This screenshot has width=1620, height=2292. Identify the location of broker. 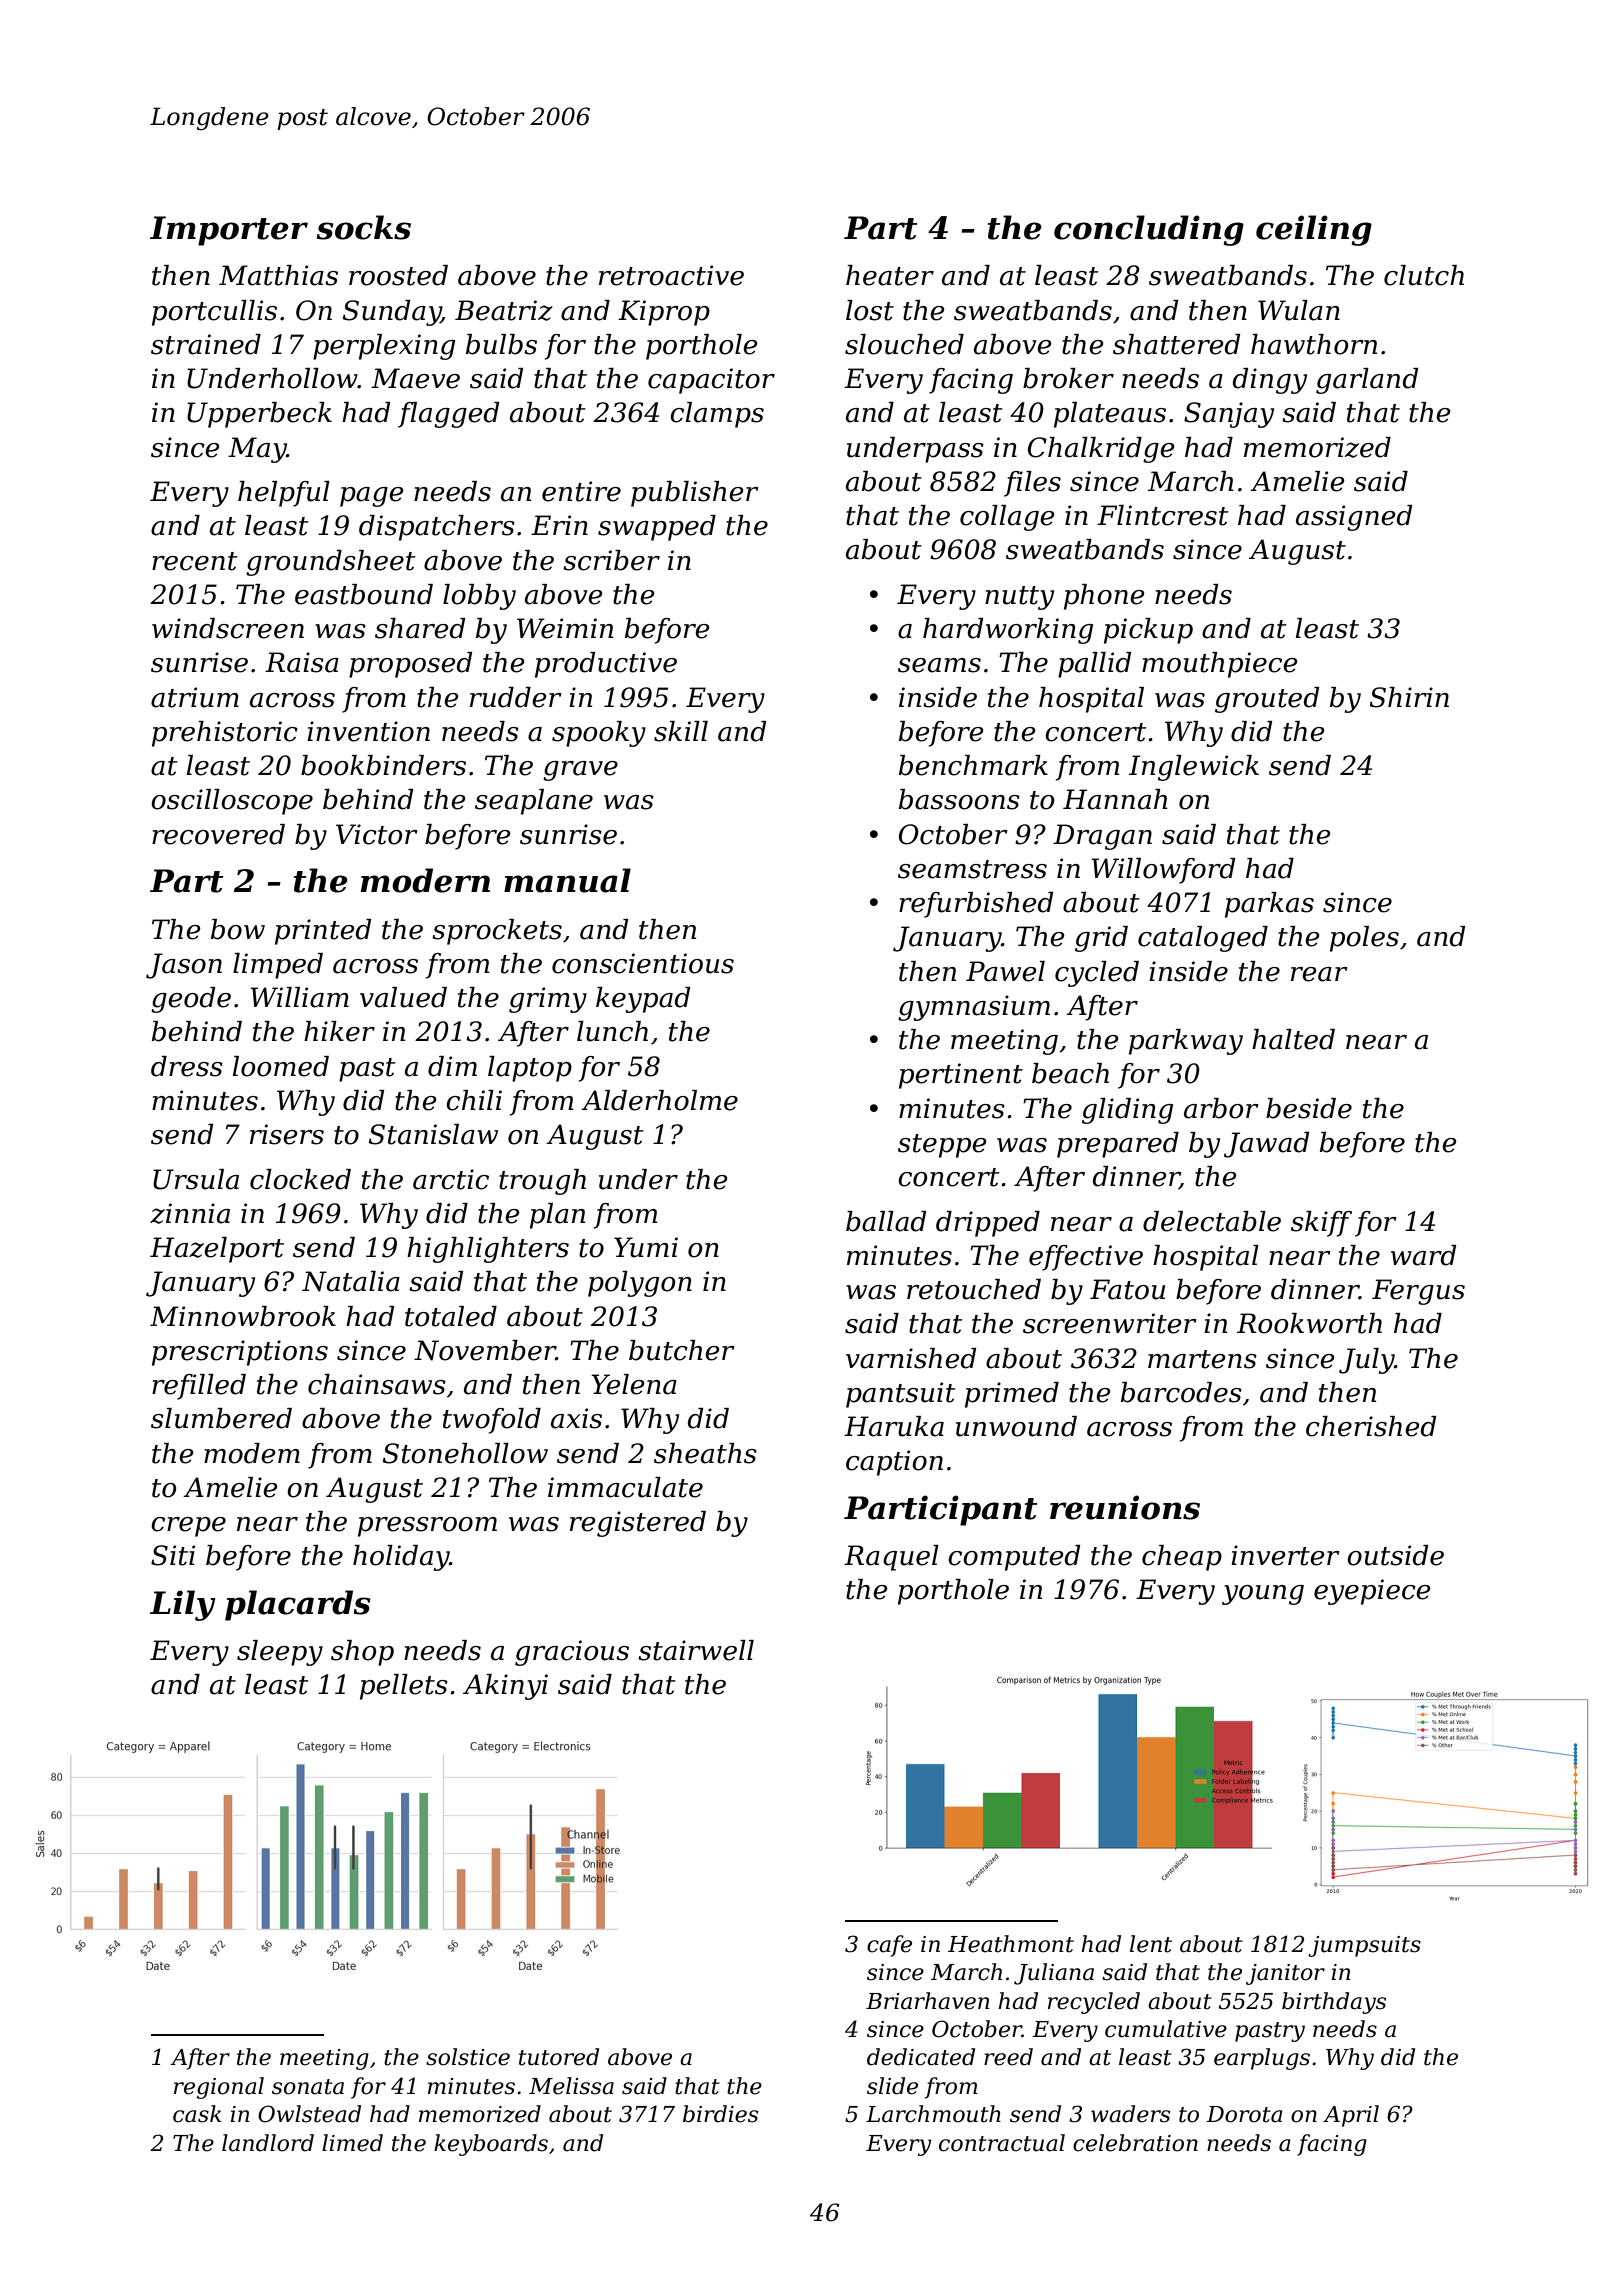
(1068, 378).
